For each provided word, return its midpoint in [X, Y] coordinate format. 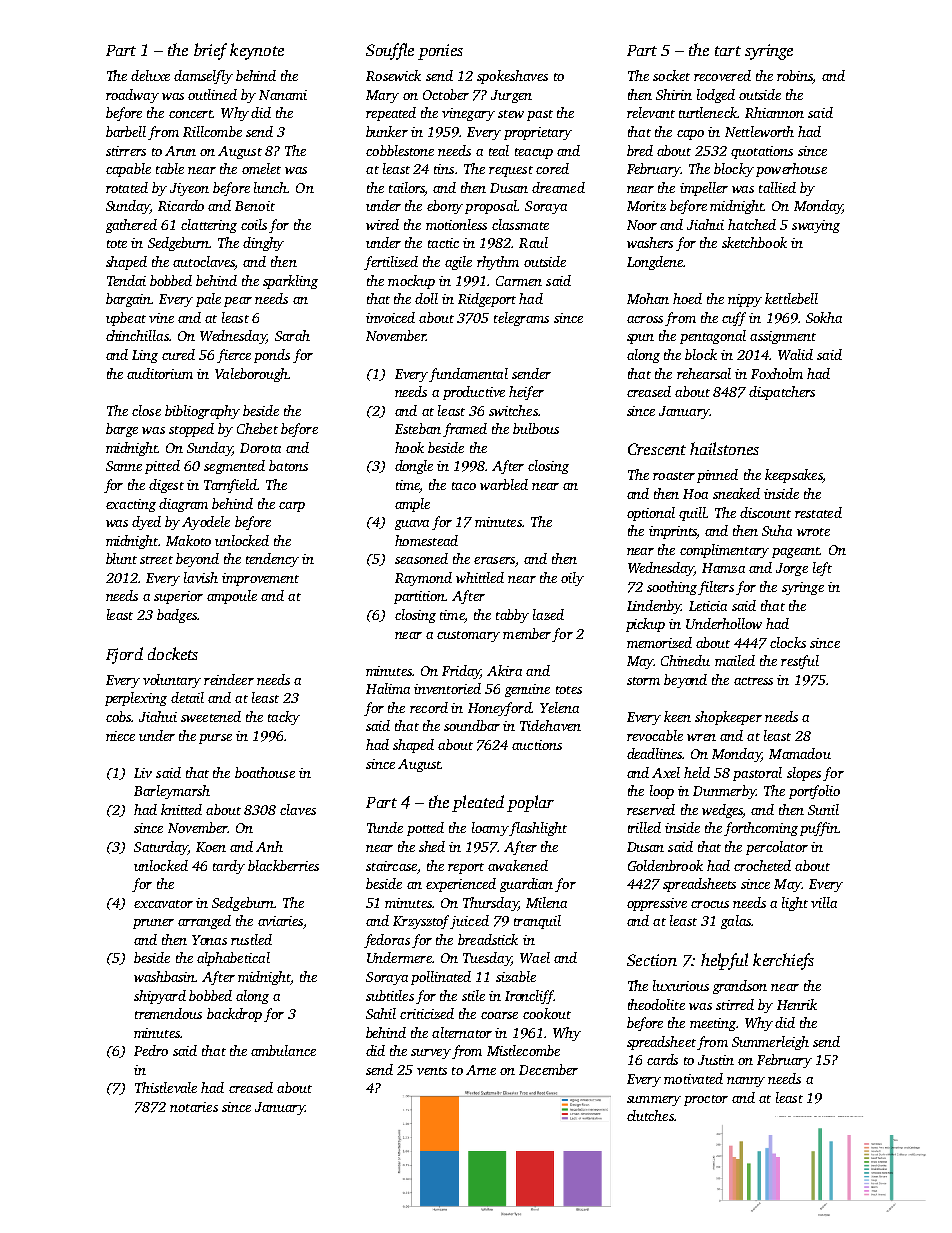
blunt [121, 558]
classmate [520, 224]
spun [640, 339]
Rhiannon [774, 112]
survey [431, 1054]
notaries [194, 1107]
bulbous [536, 428]
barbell [126, 131]
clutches [650, 1115]
